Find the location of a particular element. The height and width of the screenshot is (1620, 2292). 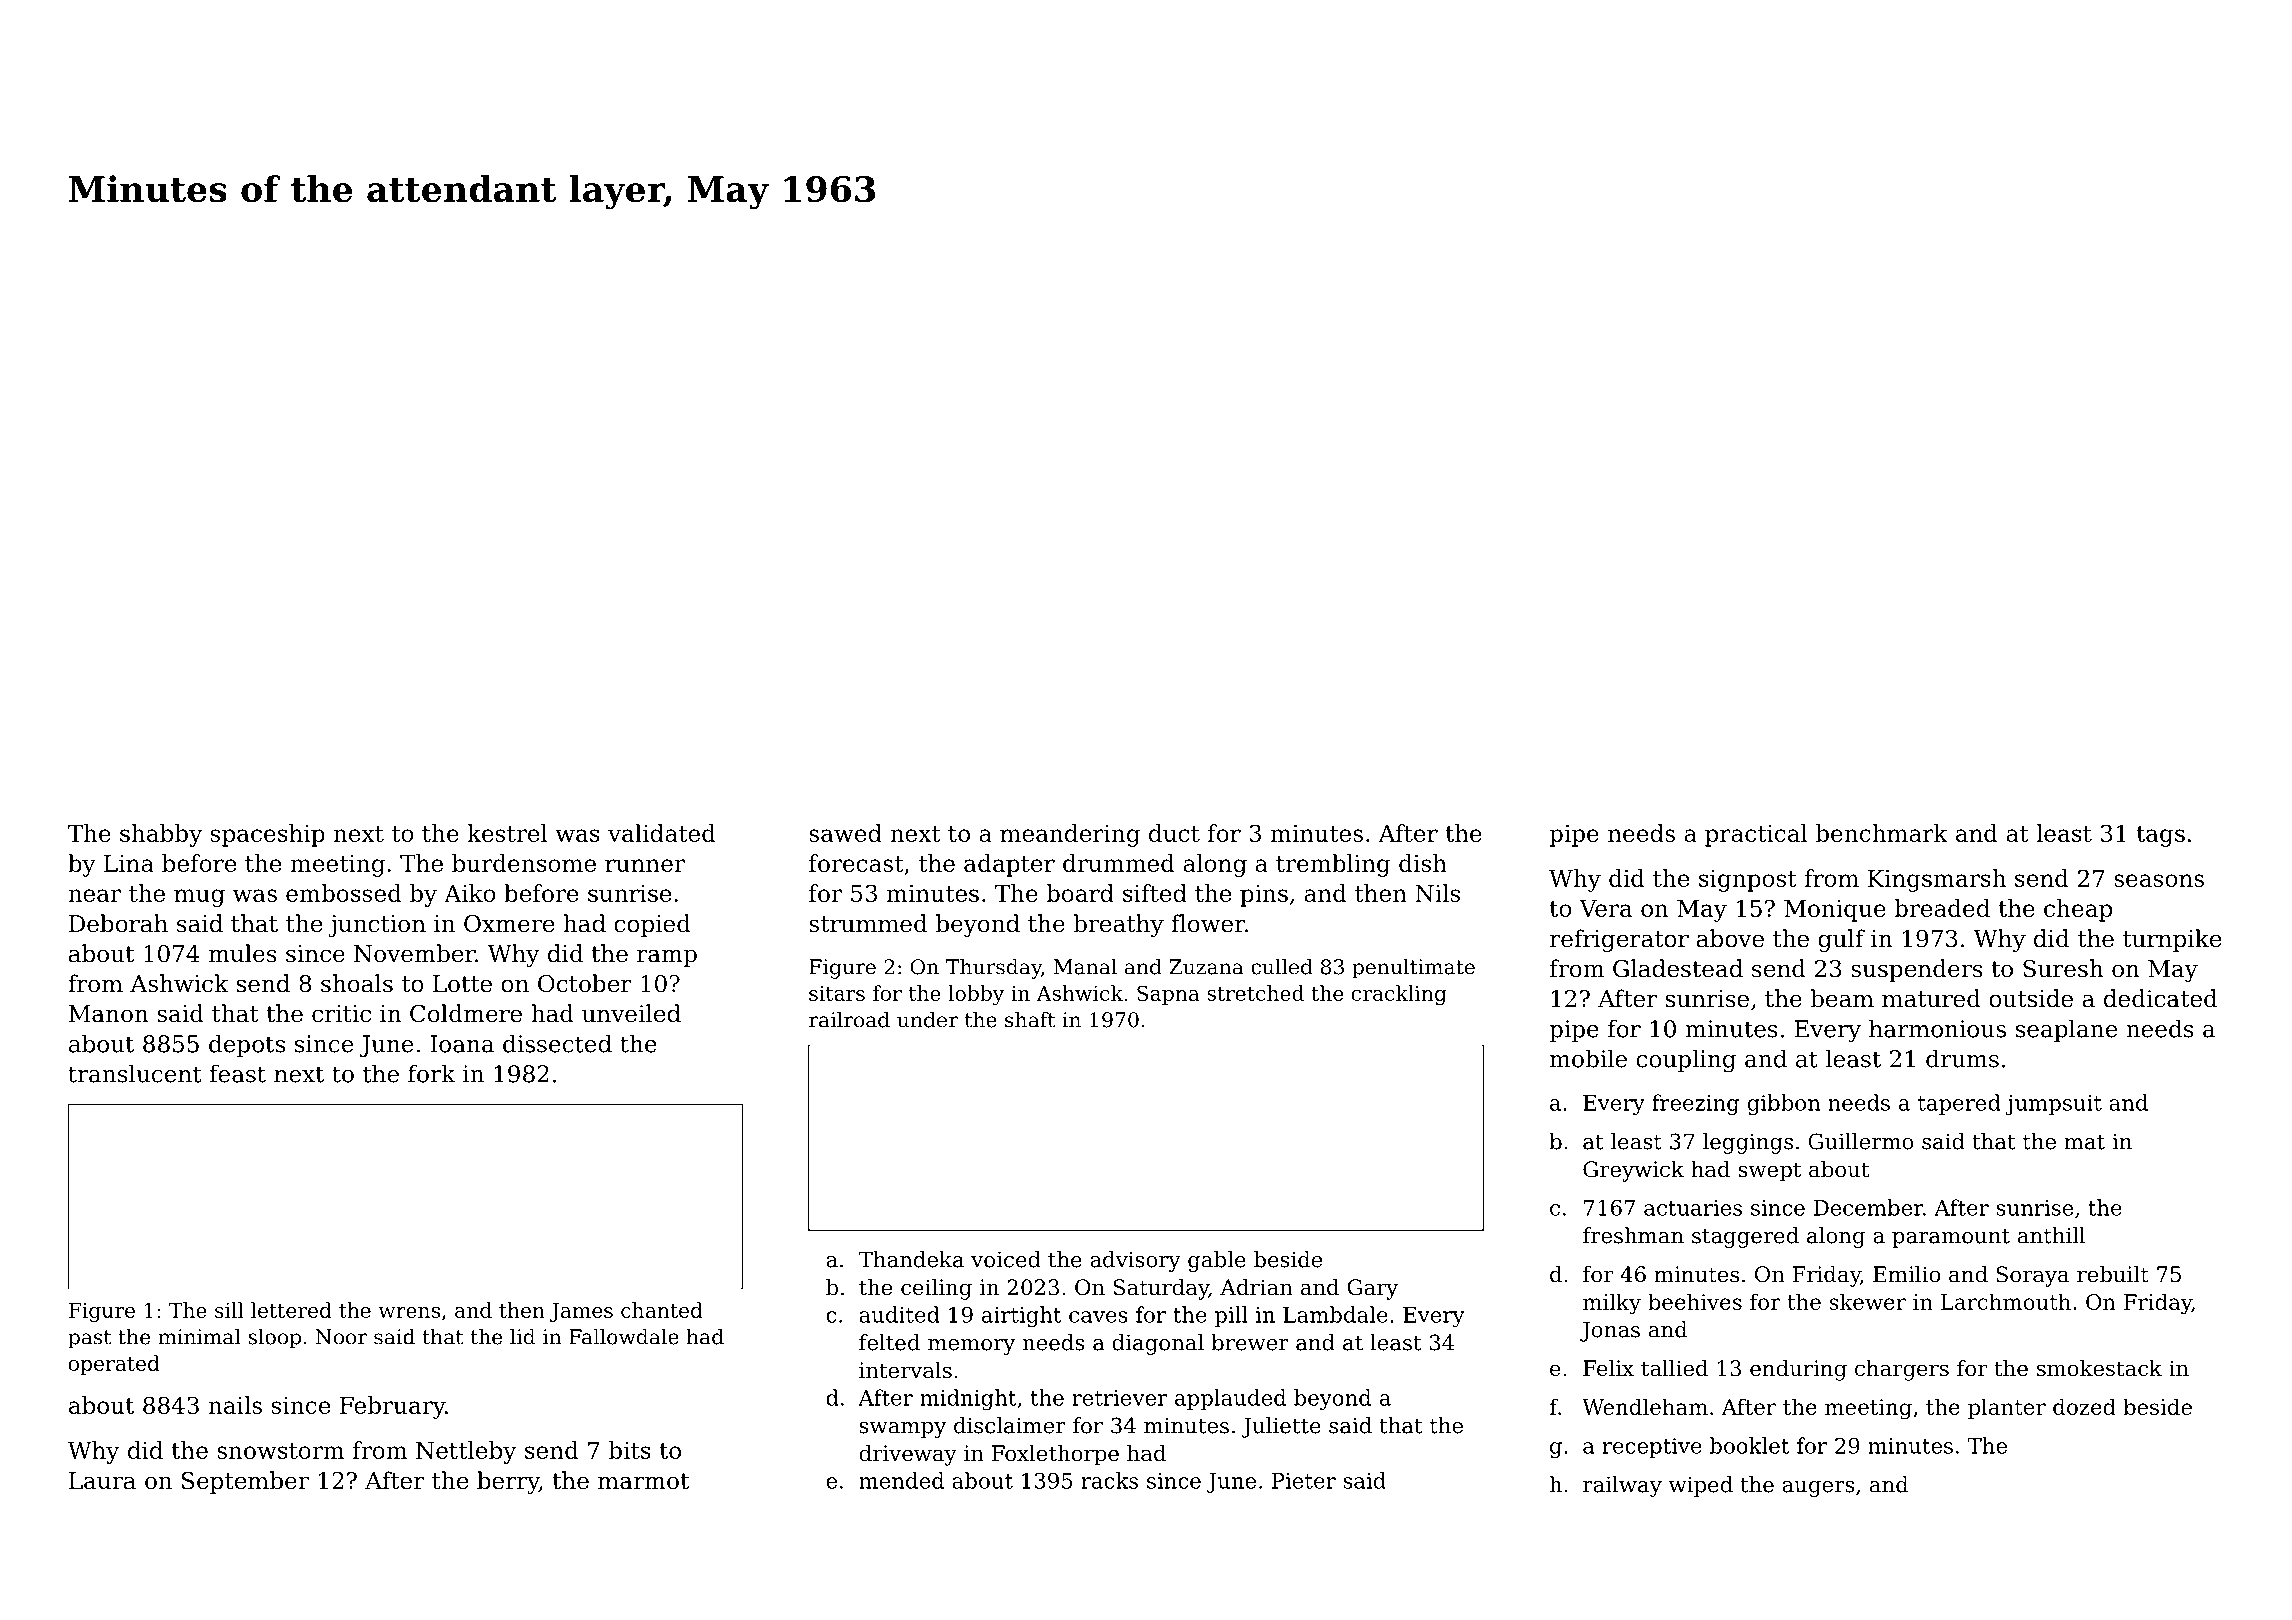

tags is located at coordinates (2160, 836).
